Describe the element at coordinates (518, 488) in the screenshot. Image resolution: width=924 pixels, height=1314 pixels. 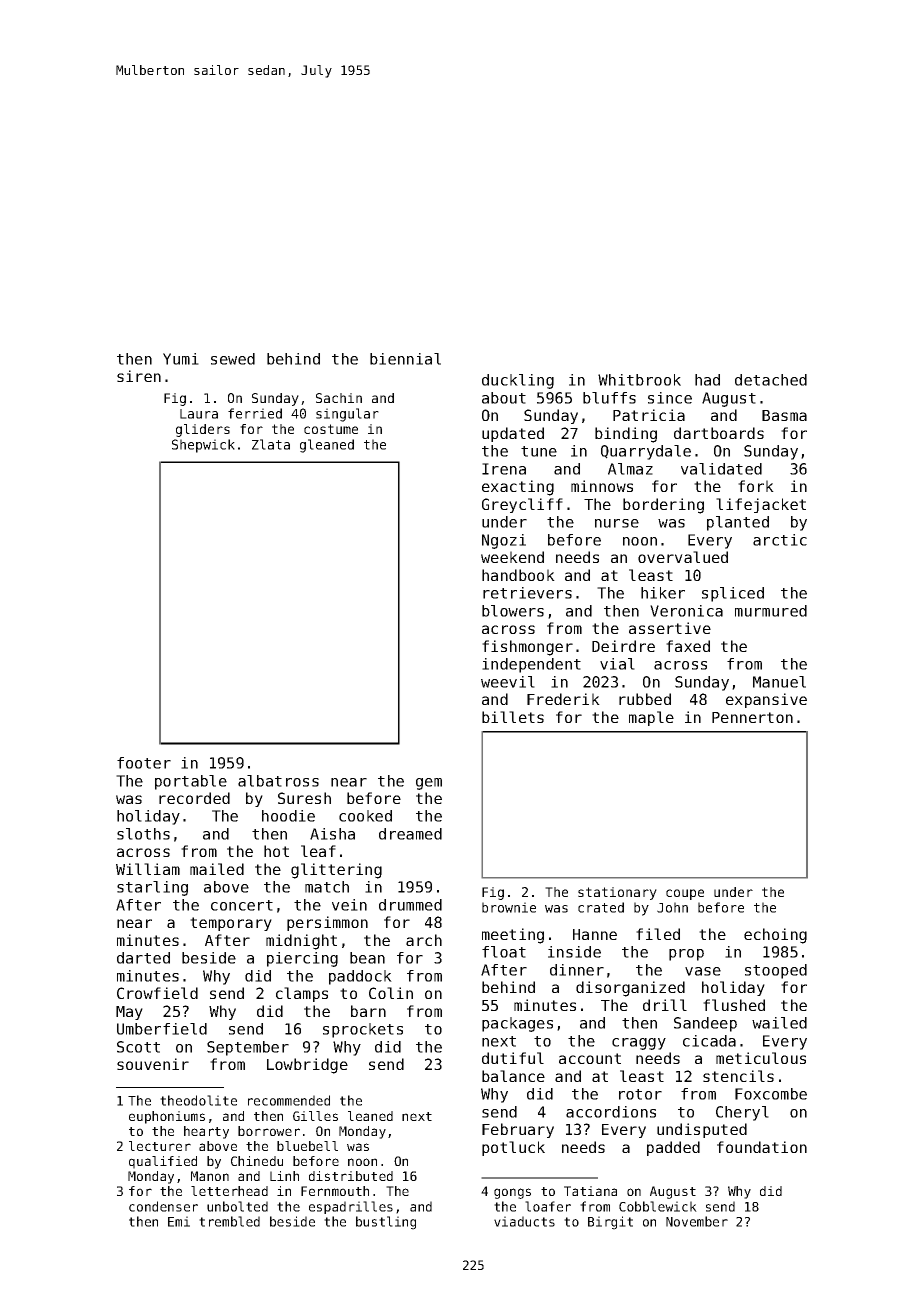
I see `exacting` at that location.
